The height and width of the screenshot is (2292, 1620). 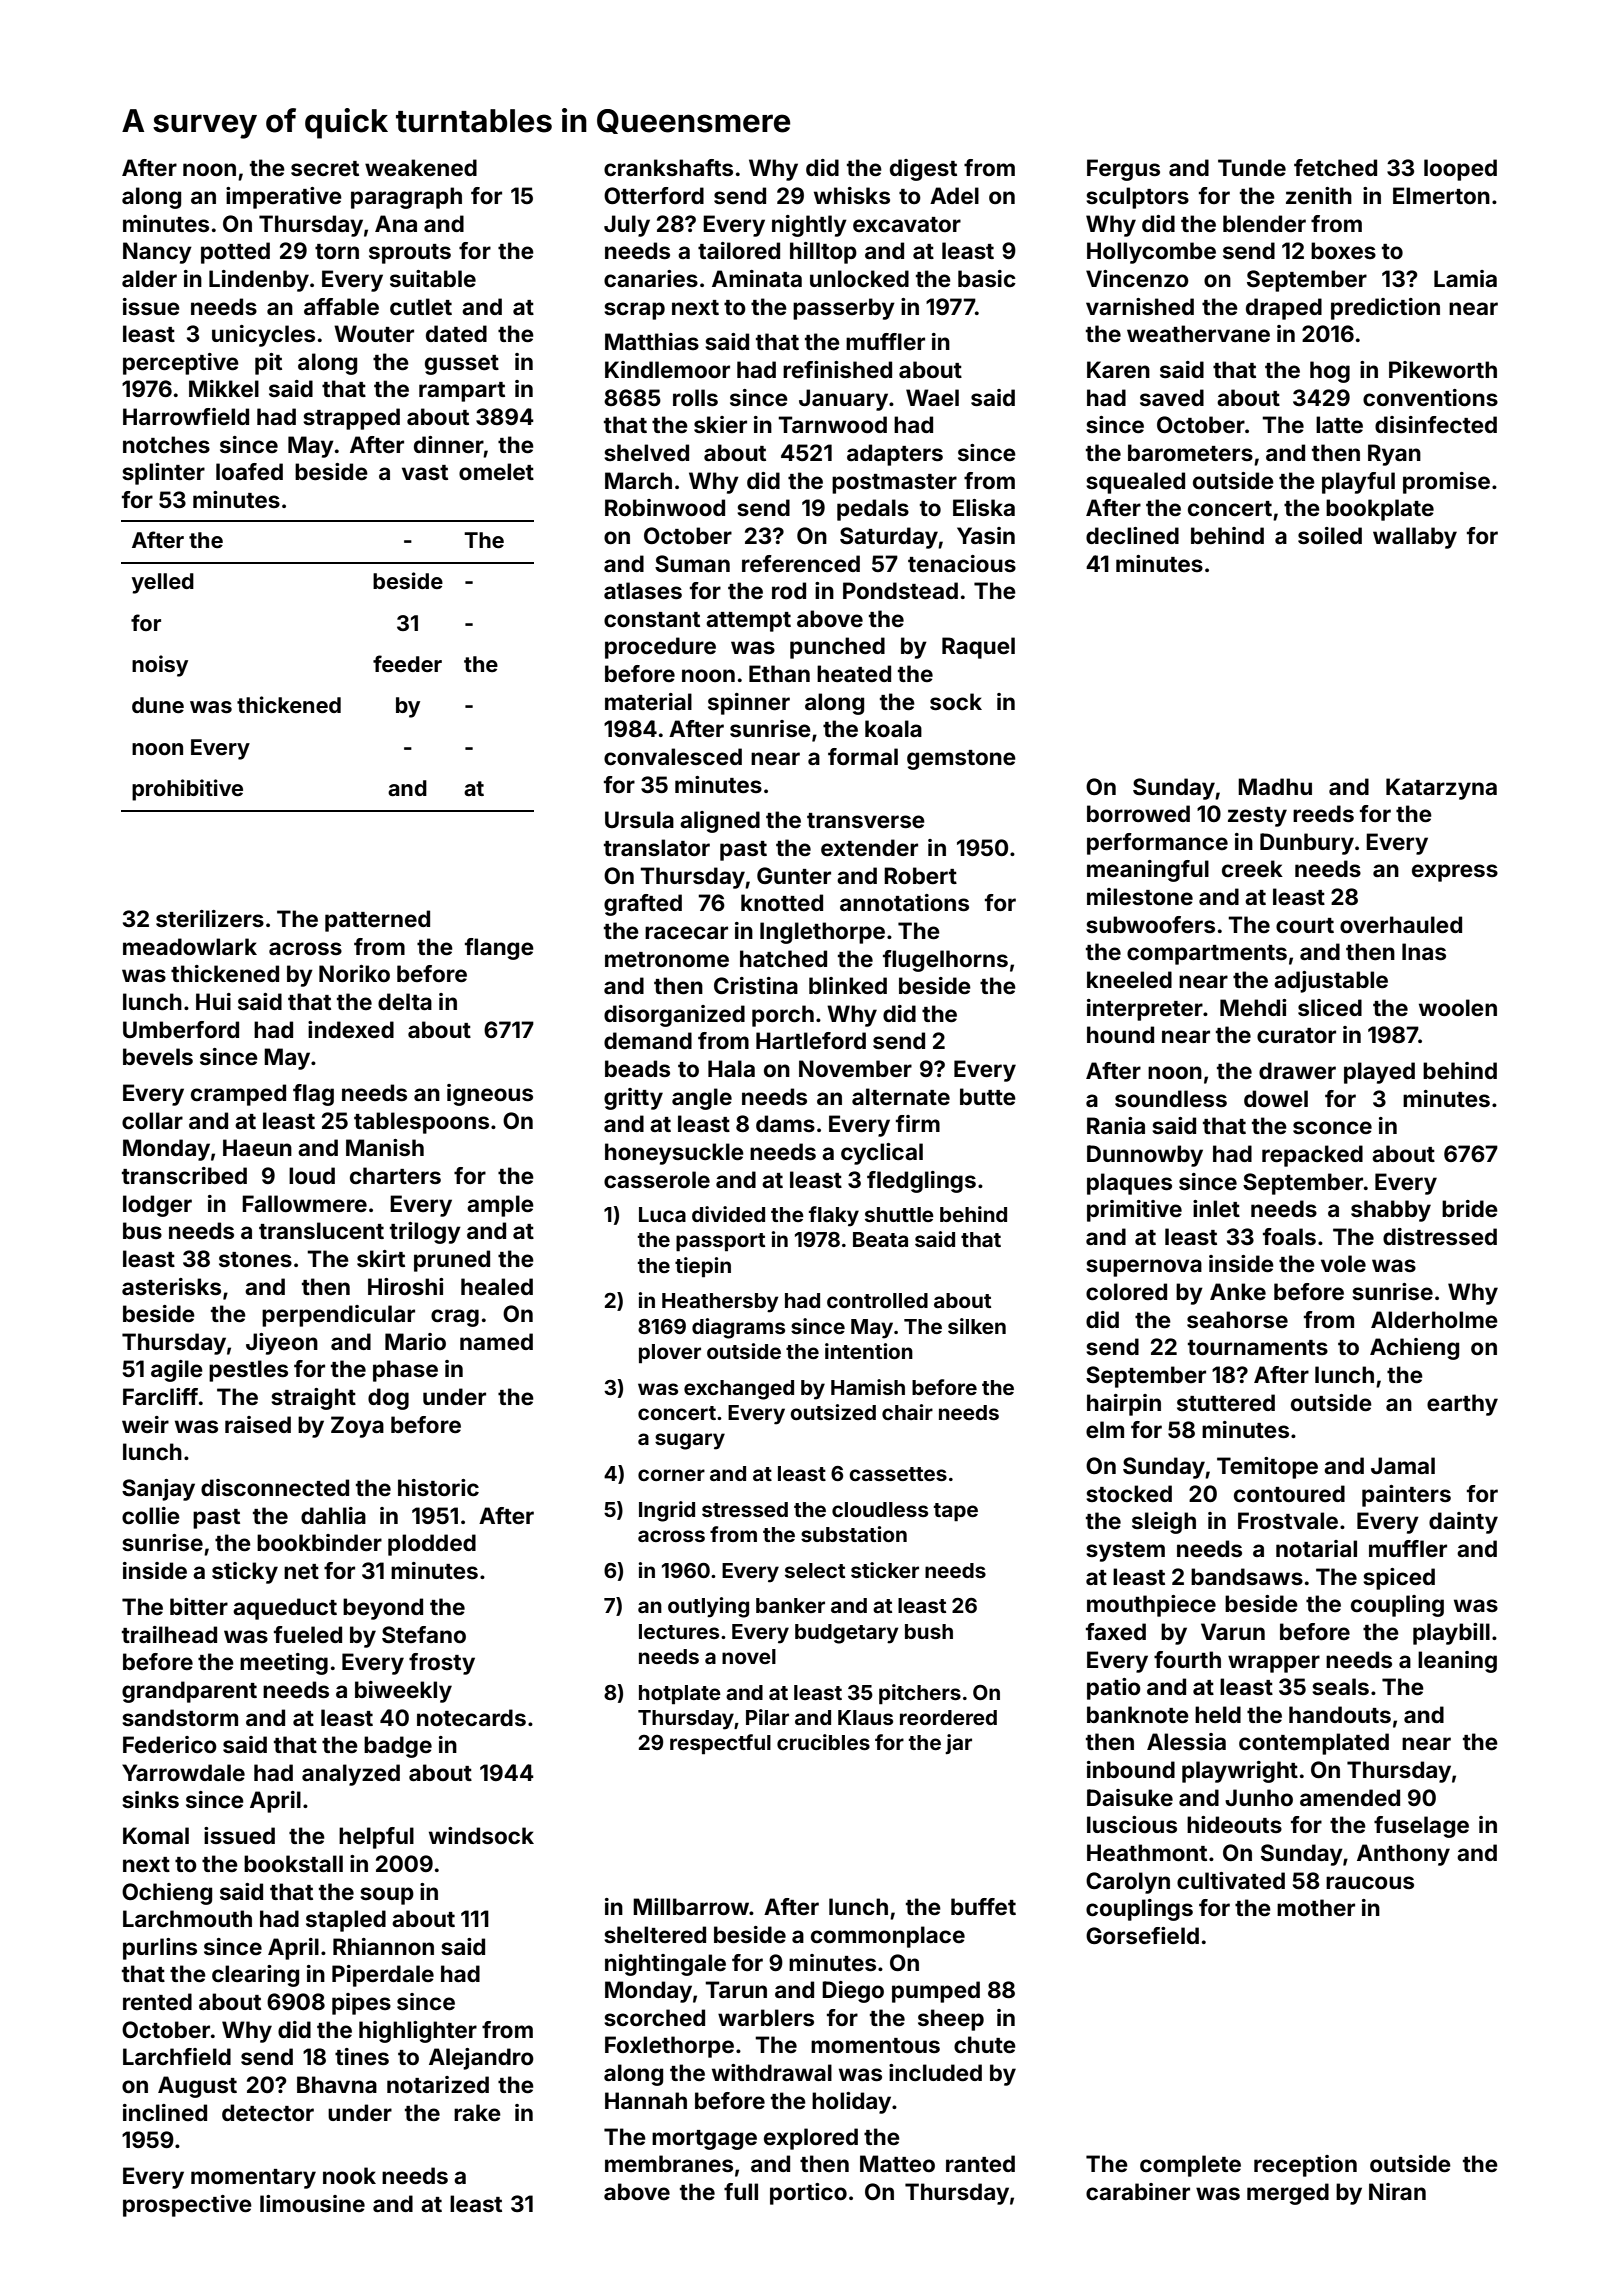 What do you see at coordinates (442, 1664) in the screenshot?
I see `frosty` at bounding box center [442, 1664].
